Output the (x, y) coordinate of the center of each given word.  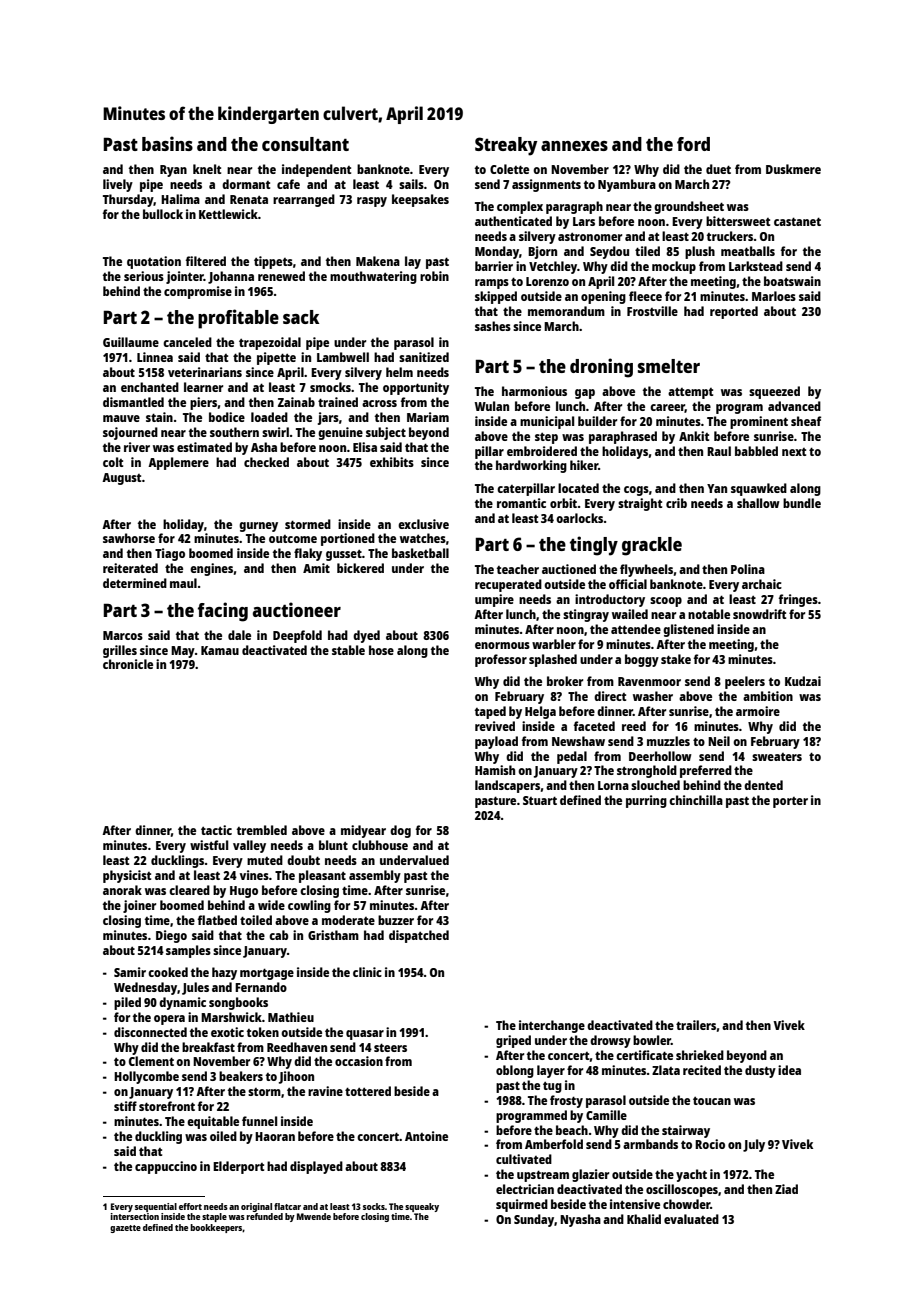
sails (411, 184)
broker (565, 681)
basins (167, 143)
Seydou (609, 252)
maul (183, 583)
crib (676, 503)
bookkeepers (216, 1228)
